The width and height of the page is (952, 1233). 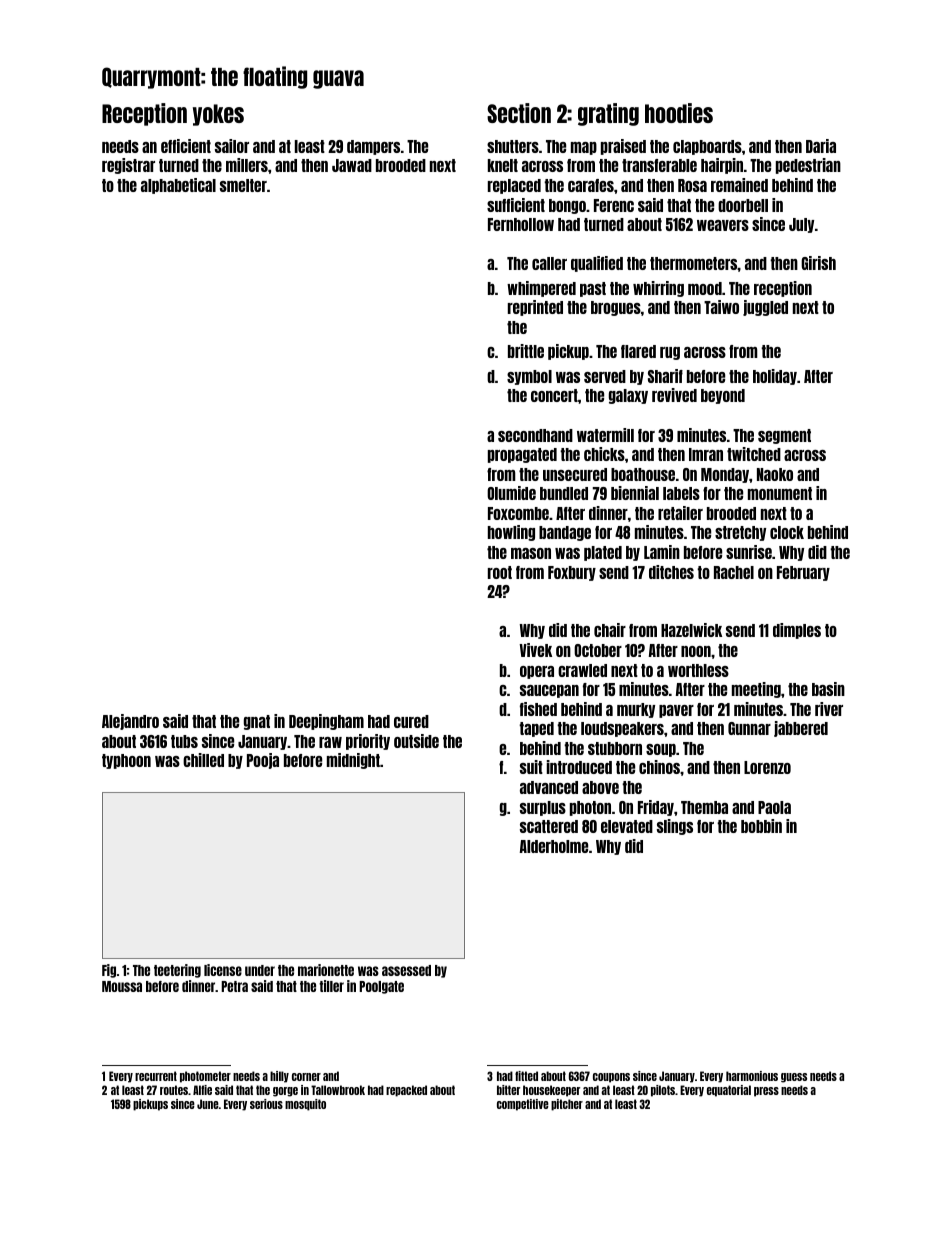 What do you see at coordinates (511, 493) in the page?
I see `Olumide` at bounding box center [511, 493].
